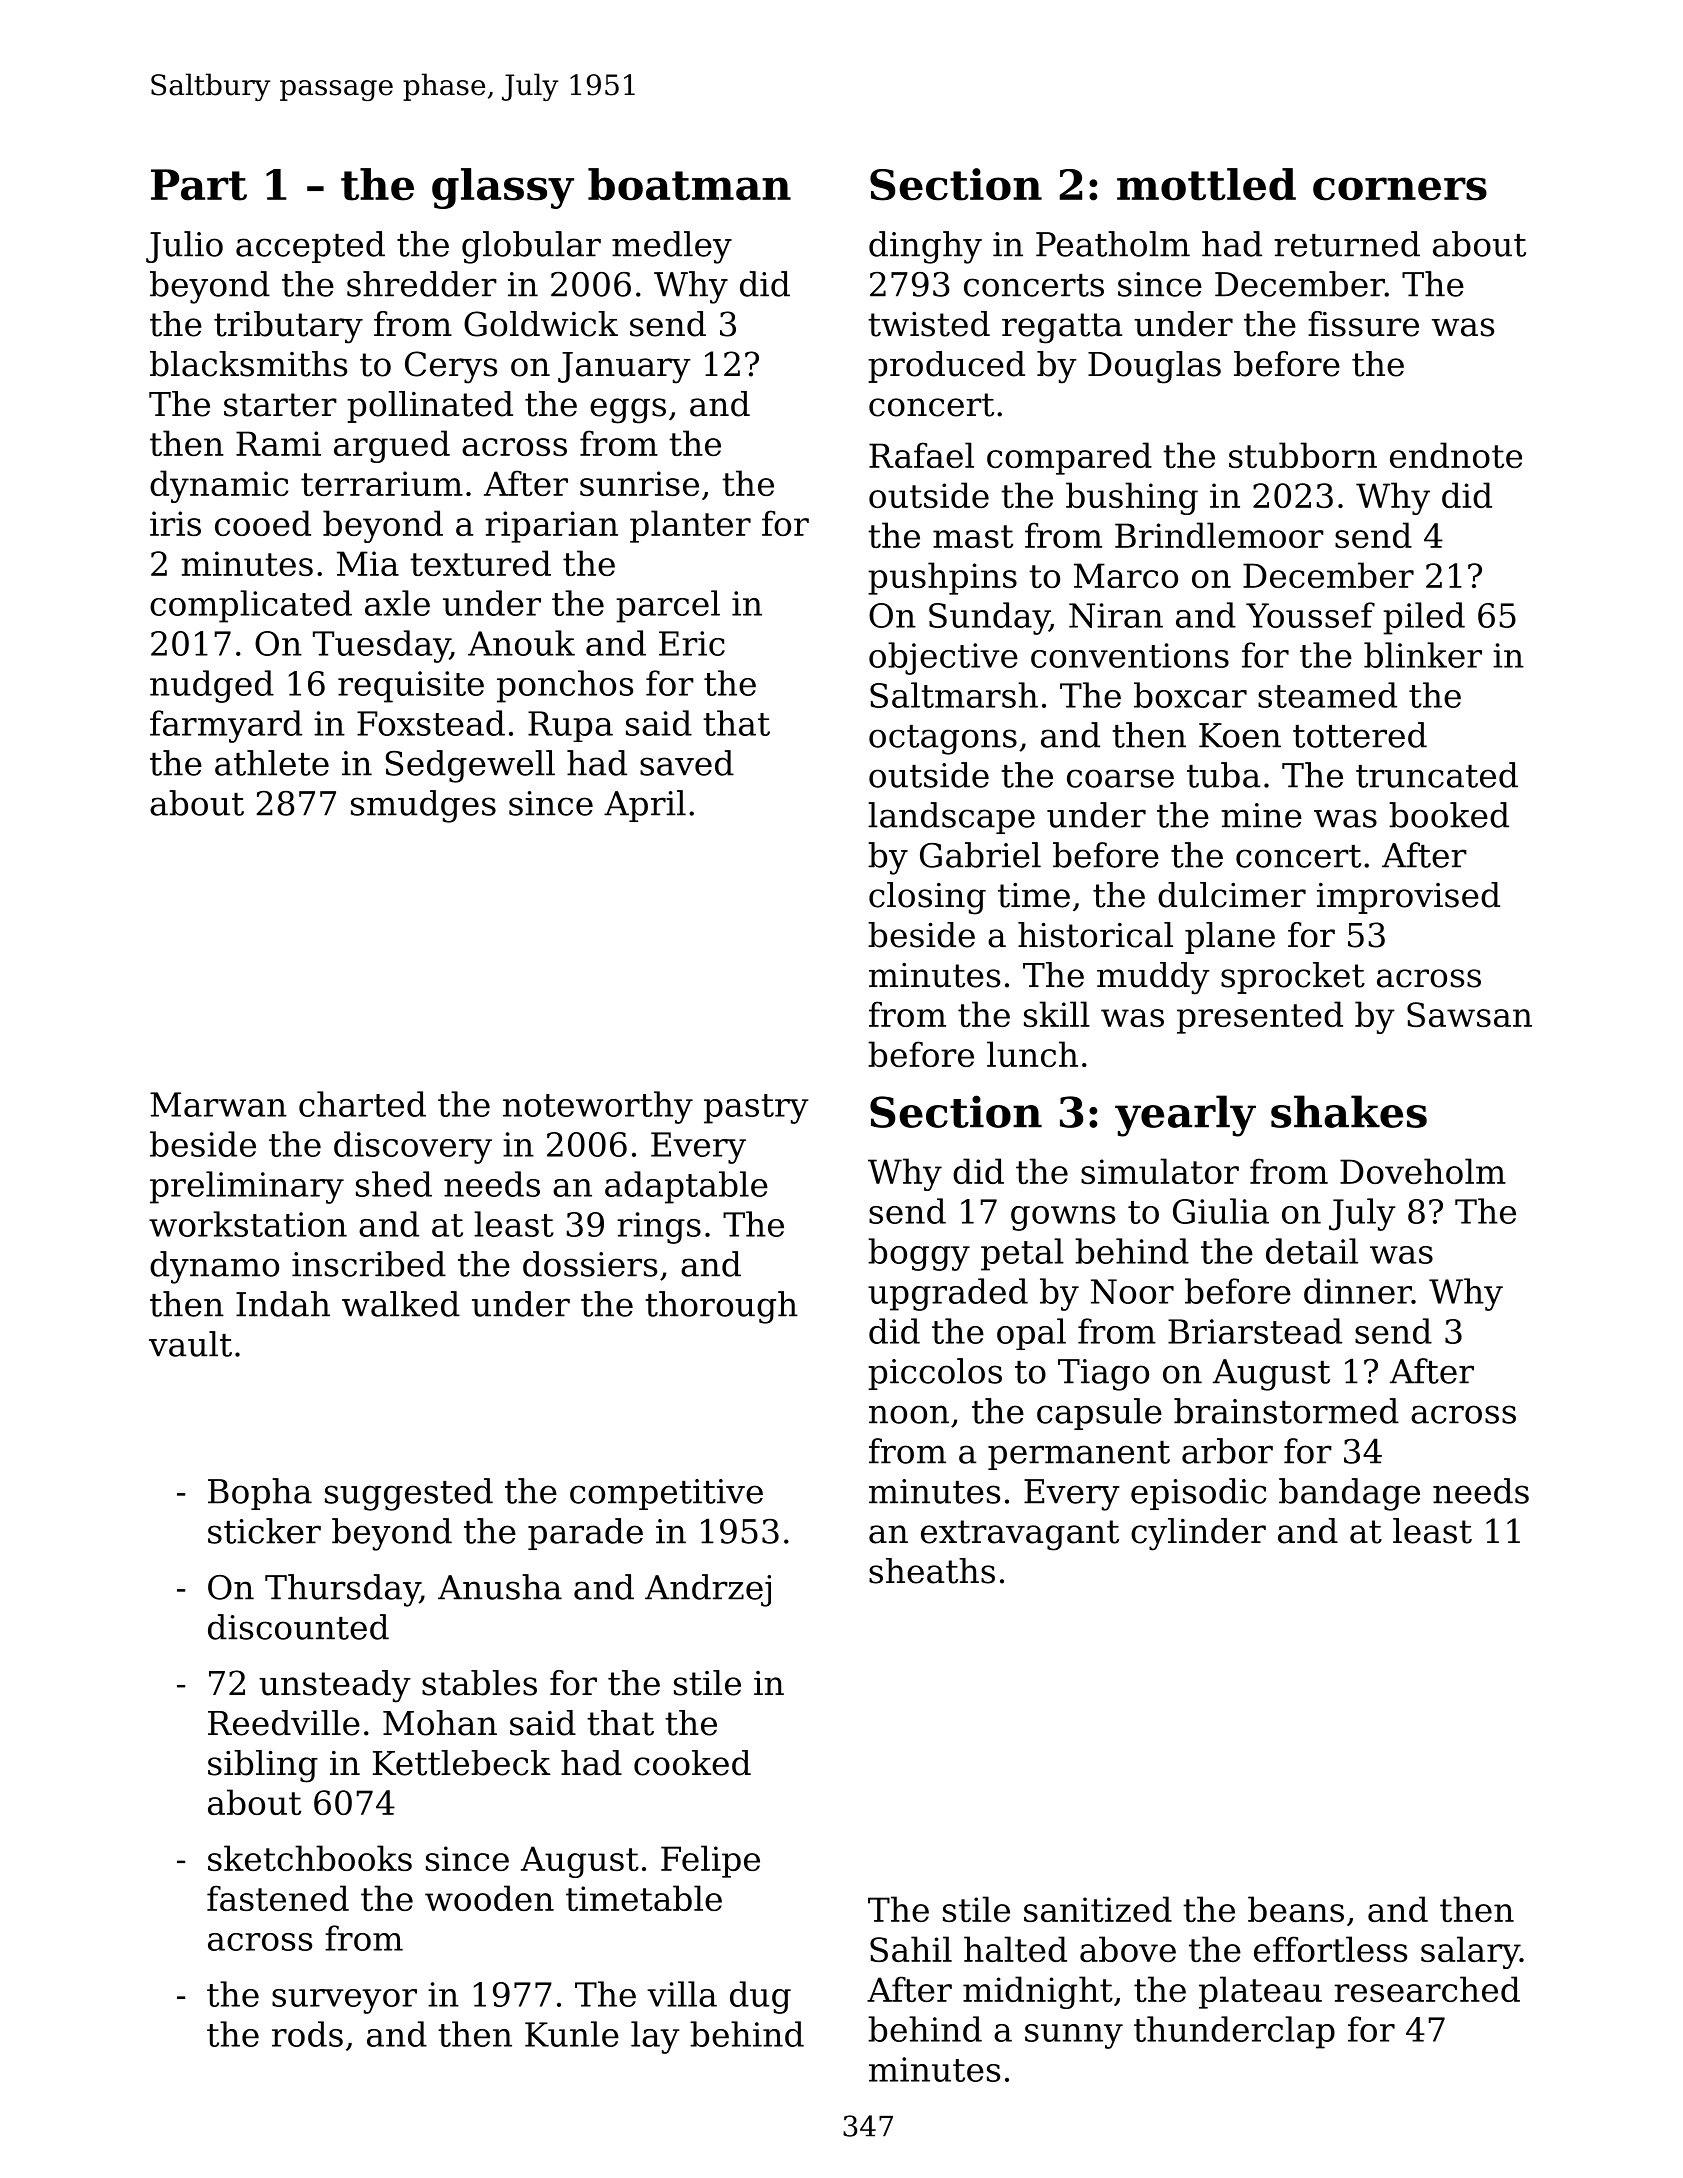  What do you see at coordinates (973, 536) in the screenshot?
I see `mast` at bounding box center [973, 536].
